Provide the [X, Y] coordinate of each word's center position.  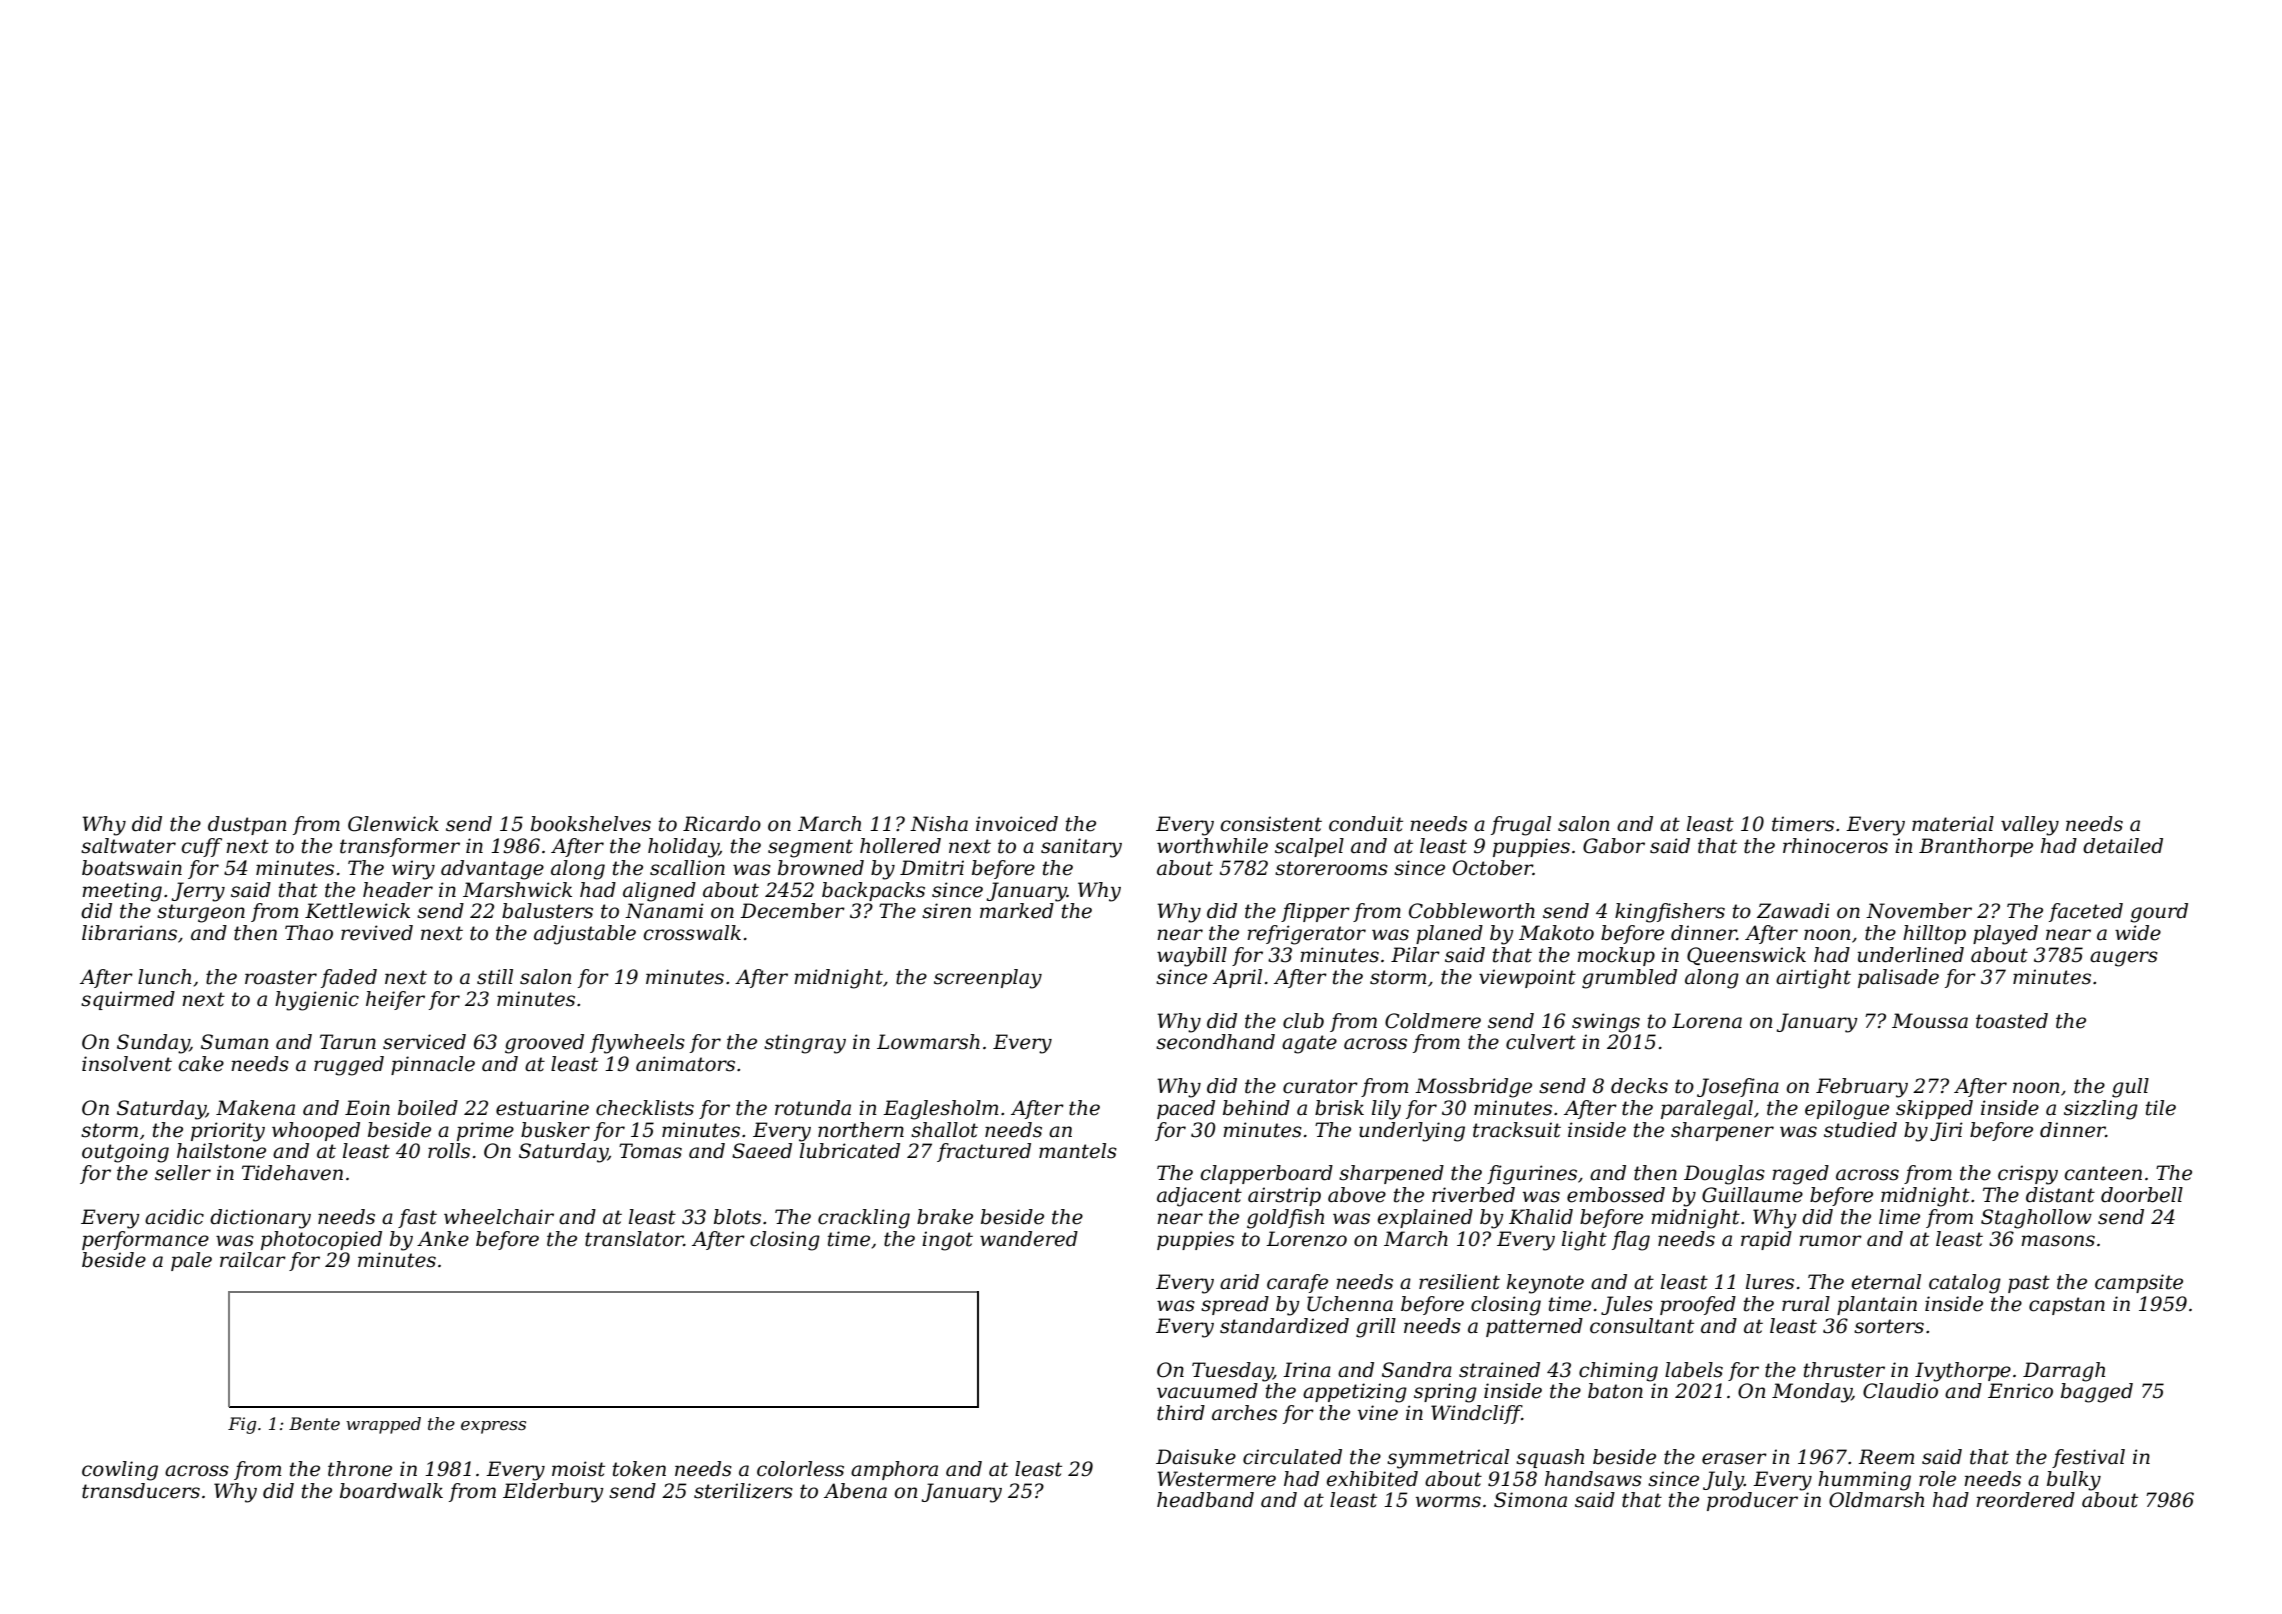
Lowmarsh [928, 1042]
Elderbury [553, 1493]
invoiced [1017, 824]
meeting [122, 892]
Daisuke [1196, 1457]
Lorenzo [1306, 1239]
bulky [2074, 1481]
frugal [1521, 826]
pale [191, 1261]
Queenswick [1746, 956]
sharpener [1722, 1131]
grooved [544, 1044]
